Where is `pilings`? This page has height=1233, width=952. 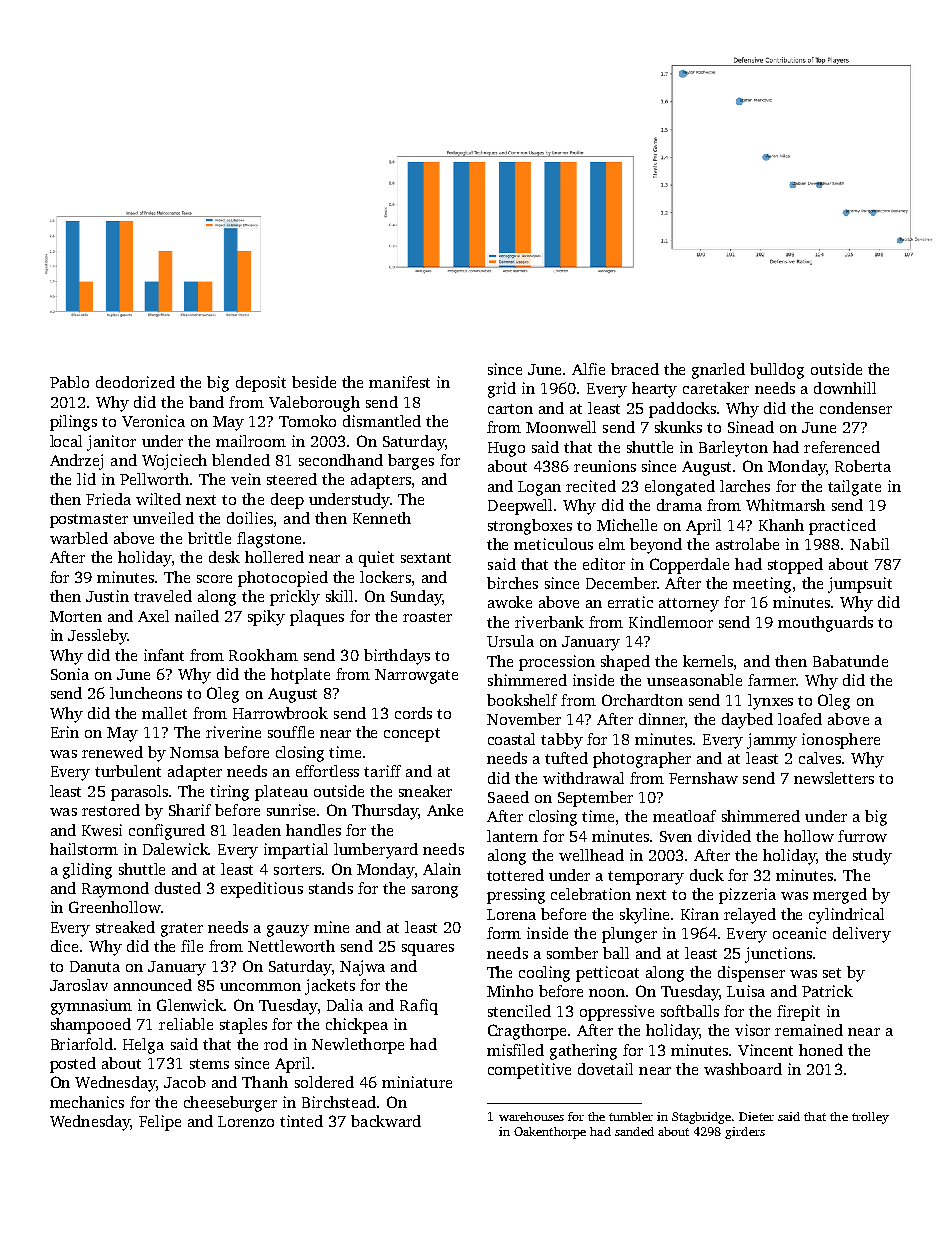
pilings is located at coordinates (73, 423).
